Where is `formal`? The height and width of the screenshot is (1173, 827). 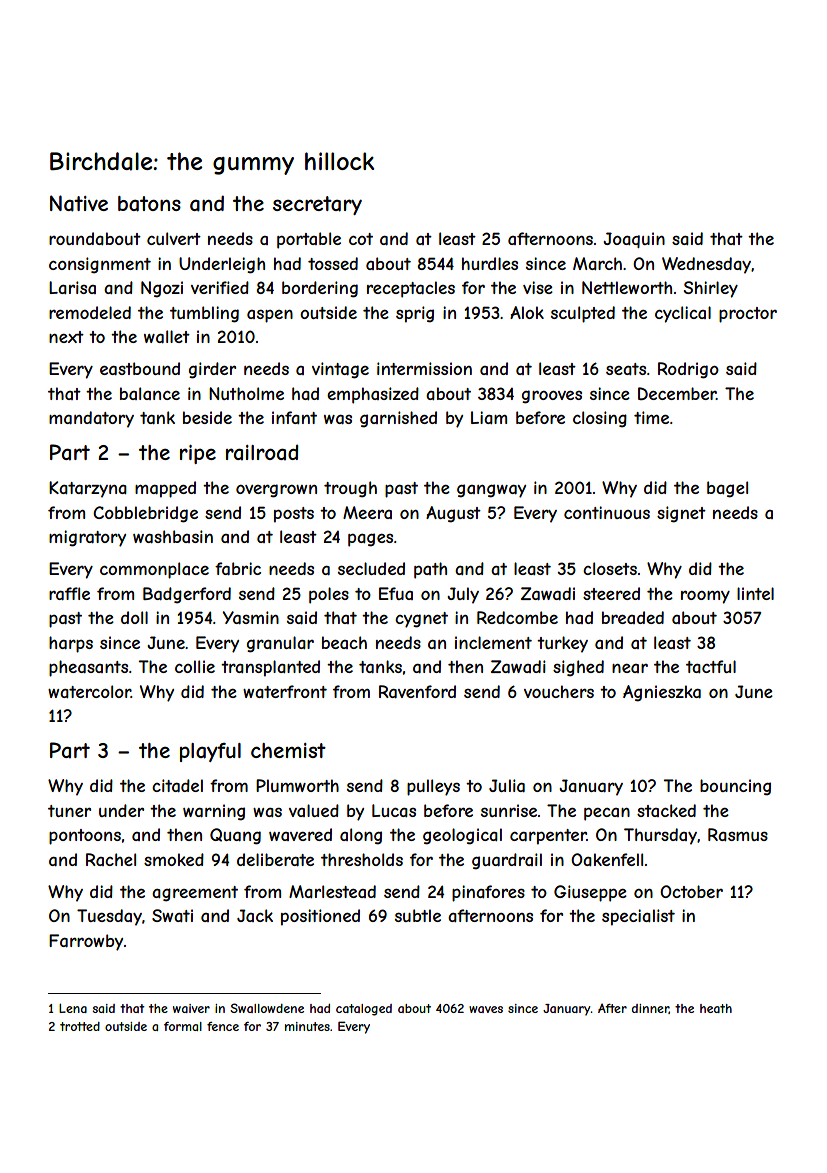
formal is located at coordinates (183, 1026).
